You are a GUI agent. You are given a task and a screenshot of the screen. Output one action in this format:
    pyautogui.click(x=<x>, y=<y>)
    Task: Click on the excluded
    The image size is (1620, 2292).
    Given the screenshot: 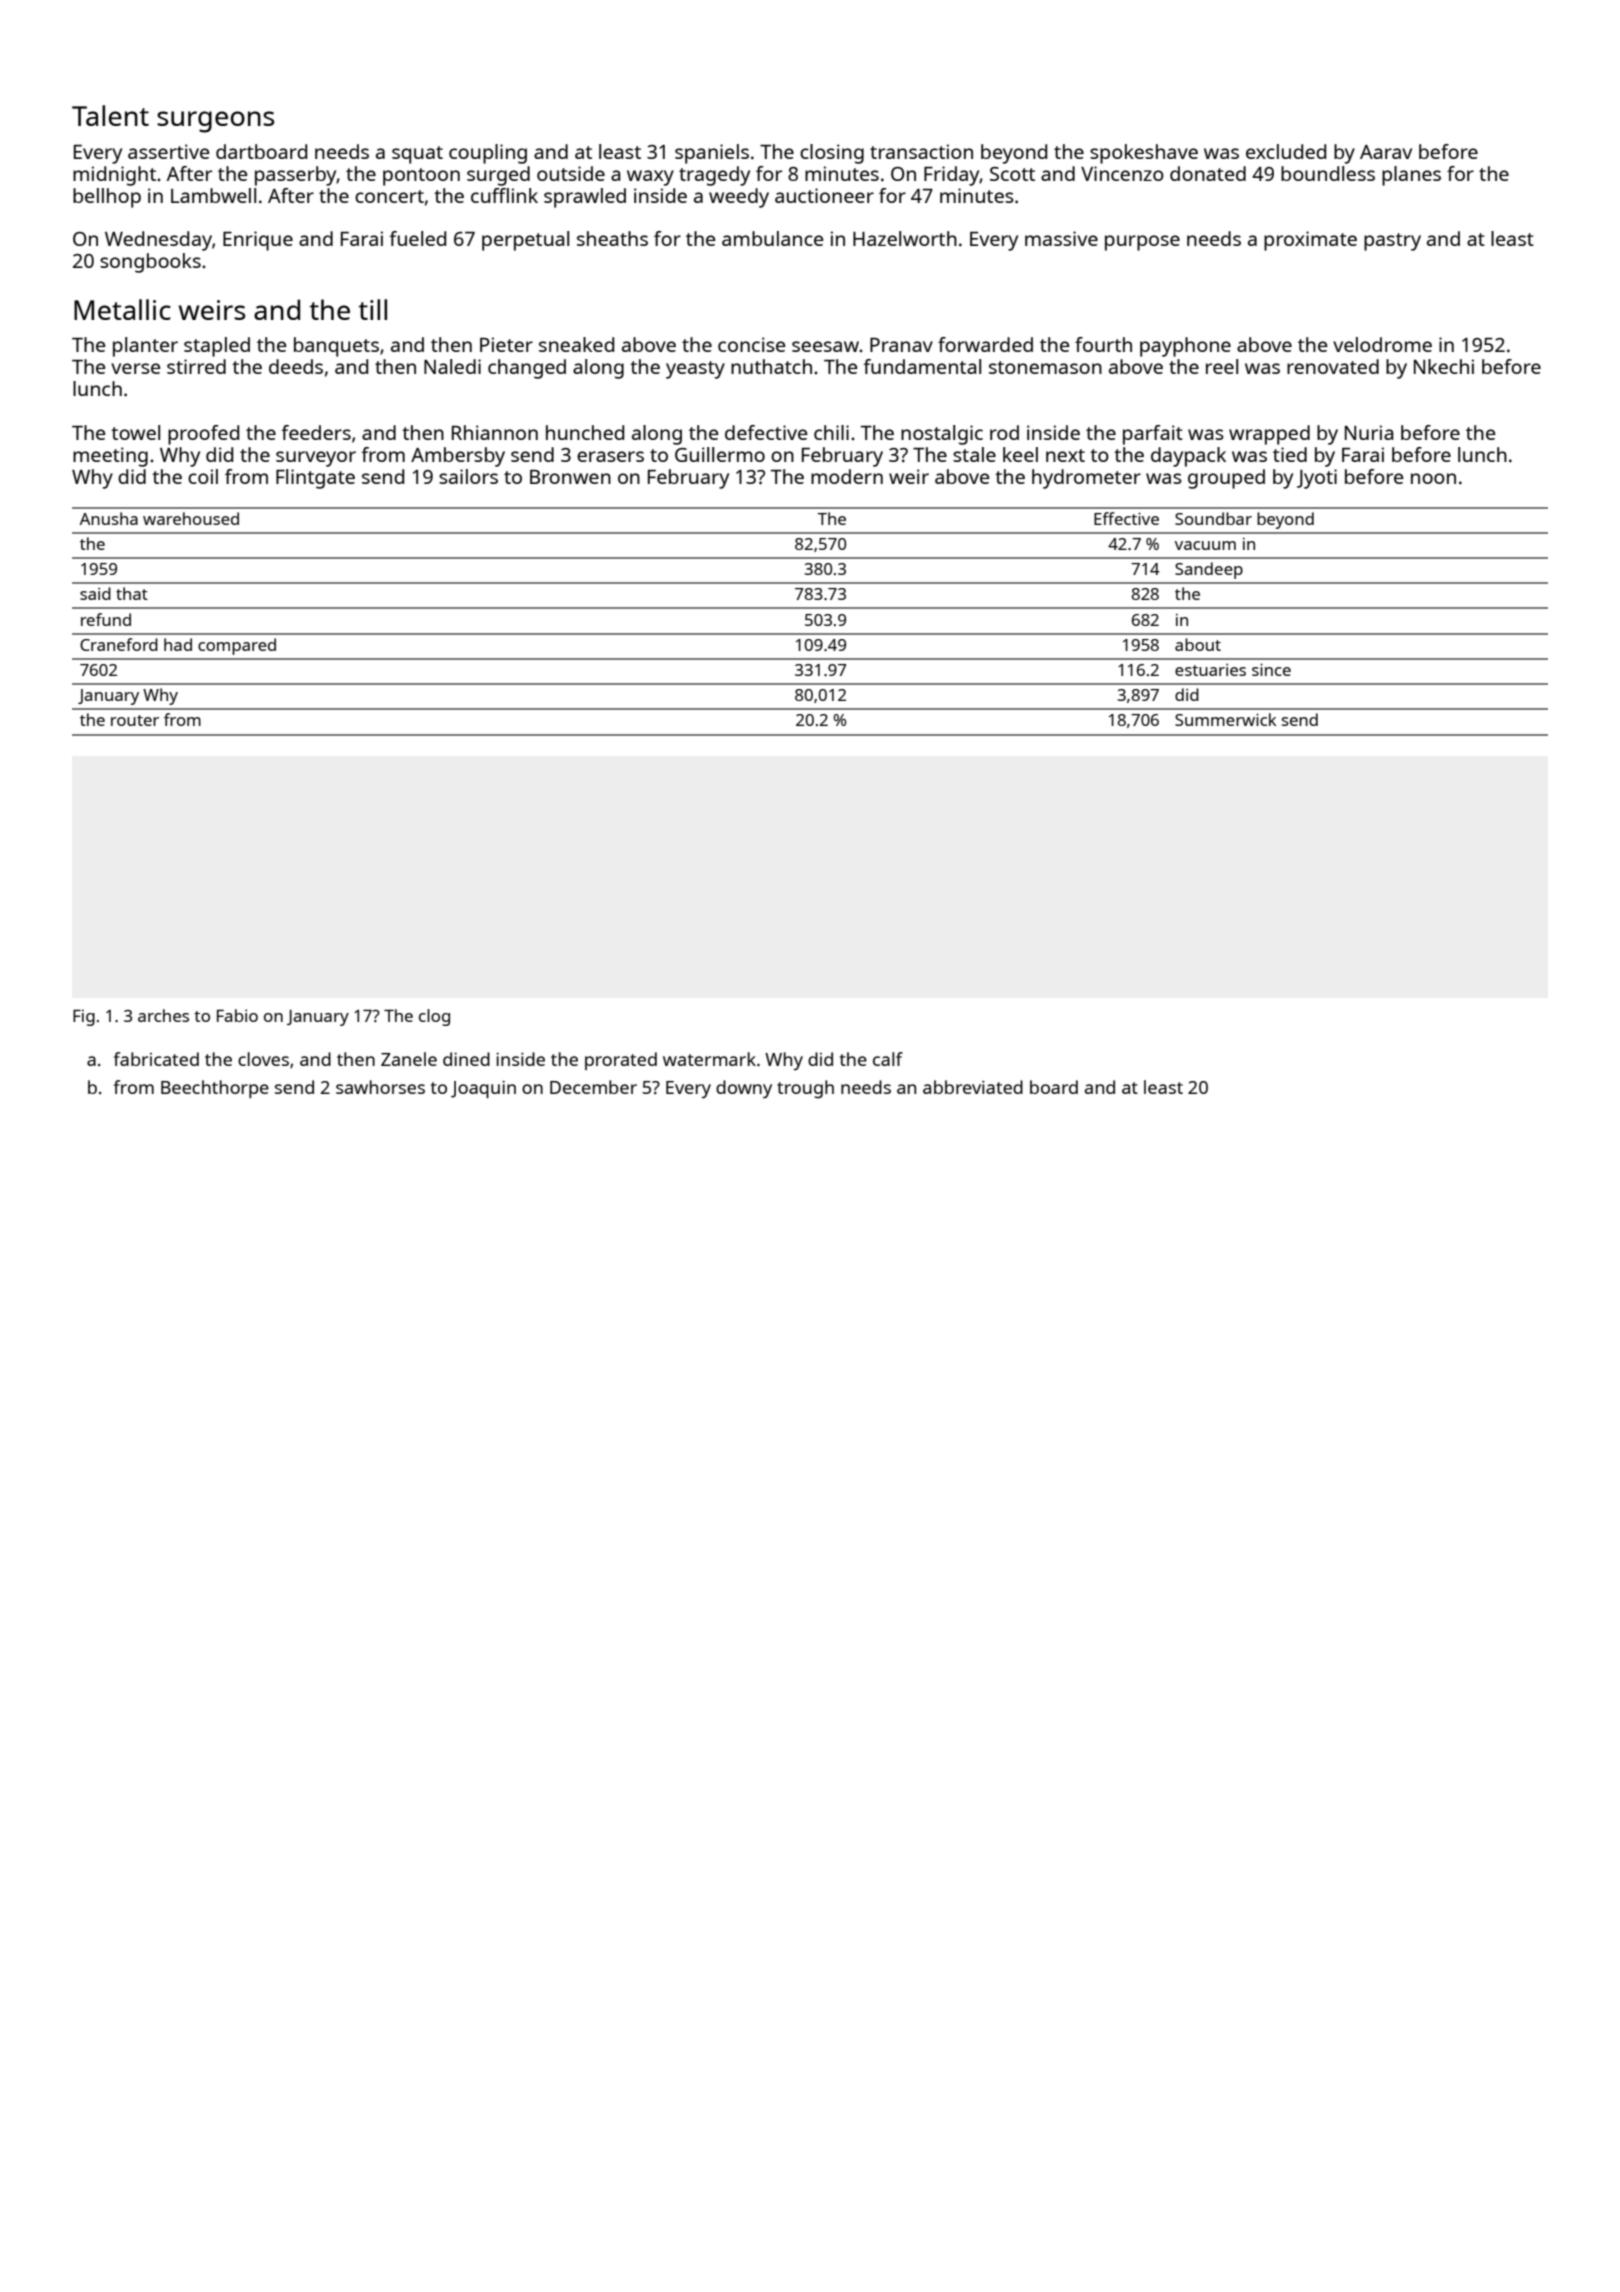 What is the action you would take?
    pyautogui.click(x=1286, y=151)
